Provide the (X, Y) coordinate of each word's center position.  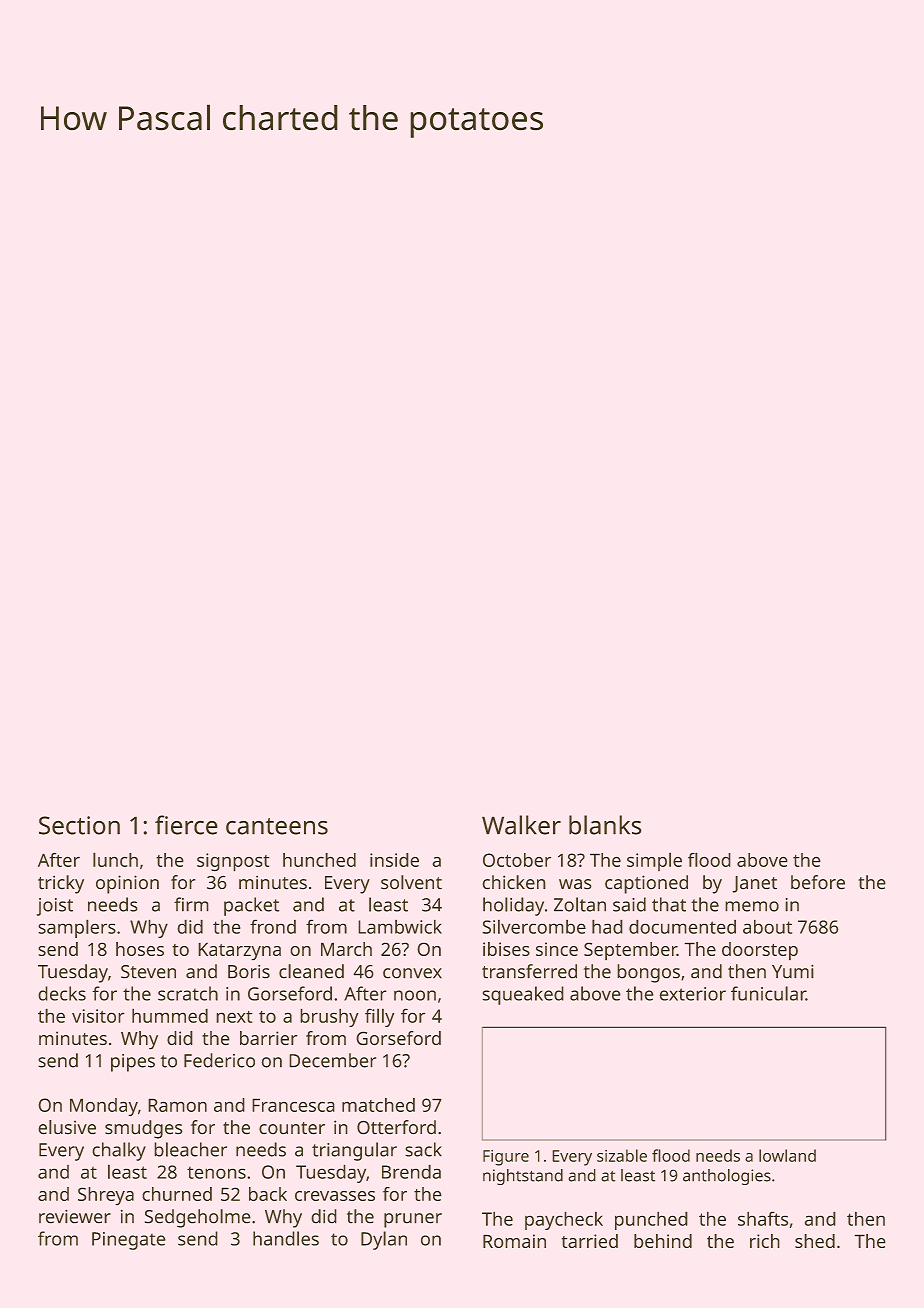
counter (292, 1128)
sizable (622, 1155)
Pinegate (129, 1241)
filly (379, 1017)
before (818, 882)
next (234, 1017)
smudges (144, 1129)
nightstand (523, 1177)
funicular (768, 993)
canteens (277, 826)
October (517, 860)
